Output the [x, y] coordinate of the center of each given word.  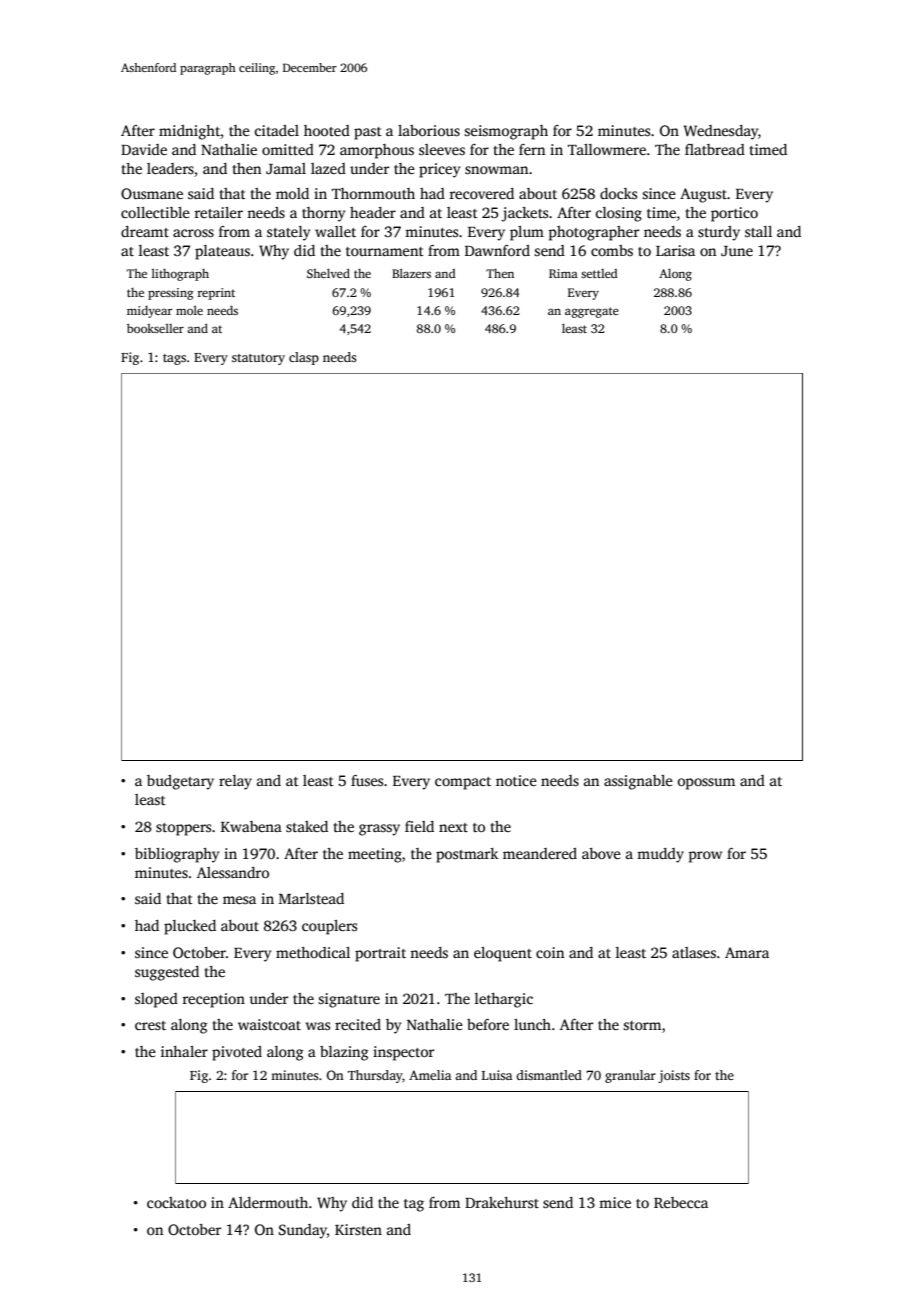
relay [235, 782]
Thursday [375, 1076]
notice [516, 780]
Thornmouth [373, 193]
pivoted [237, 1053]
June [737, 251]
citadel [277, 130]
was [318, 1026]
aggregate [592, 312]
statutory [258, 359]
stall [758, 231]
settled [599, 273]
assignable [638, 782]
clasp [304, 358]
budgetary [180, 782]
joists [674, 1076]
